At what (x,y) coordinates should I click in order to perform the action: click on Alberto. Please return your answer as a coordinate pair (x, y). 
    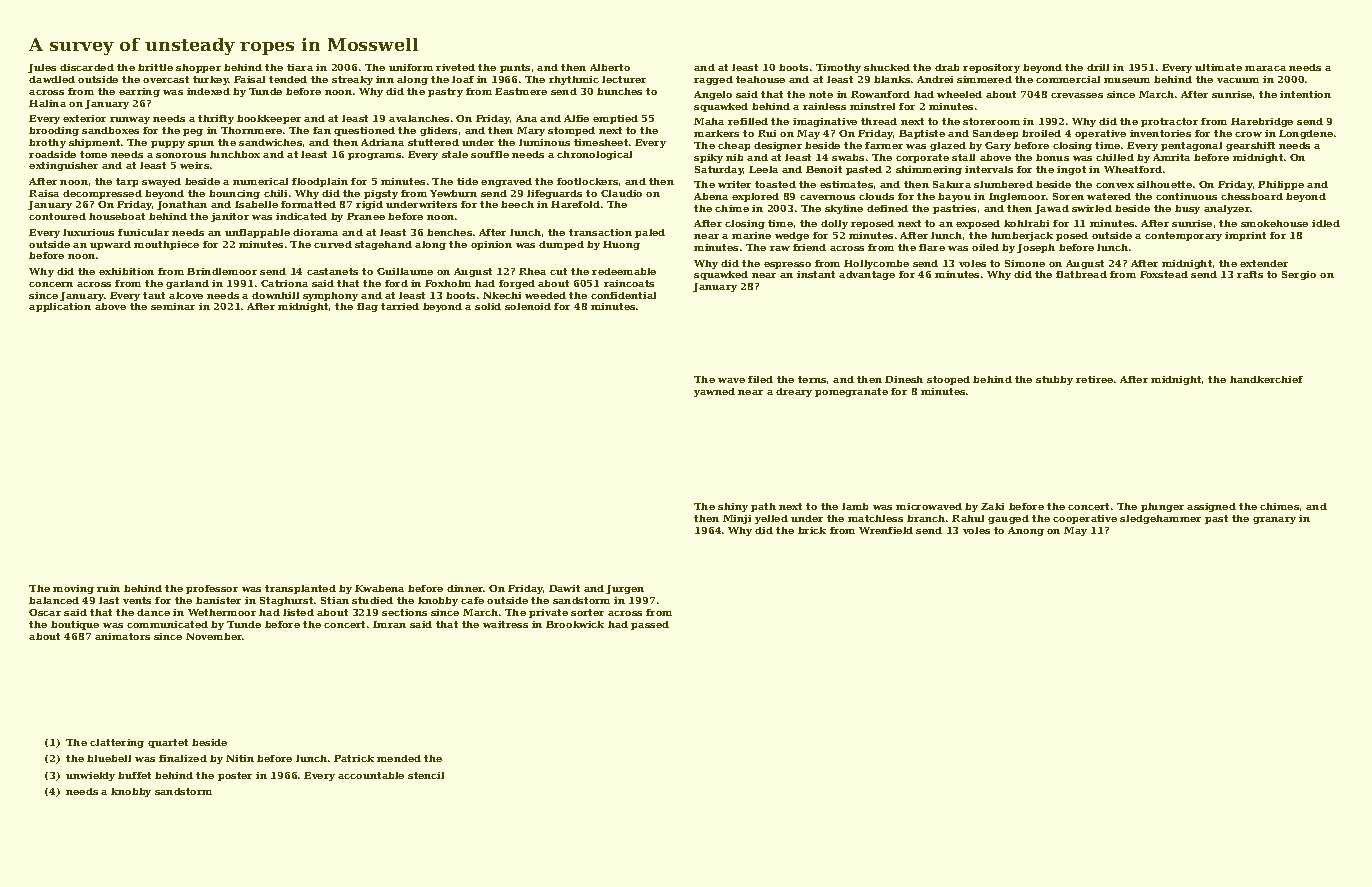
    Looking at the image, I should click on (610, 67).
